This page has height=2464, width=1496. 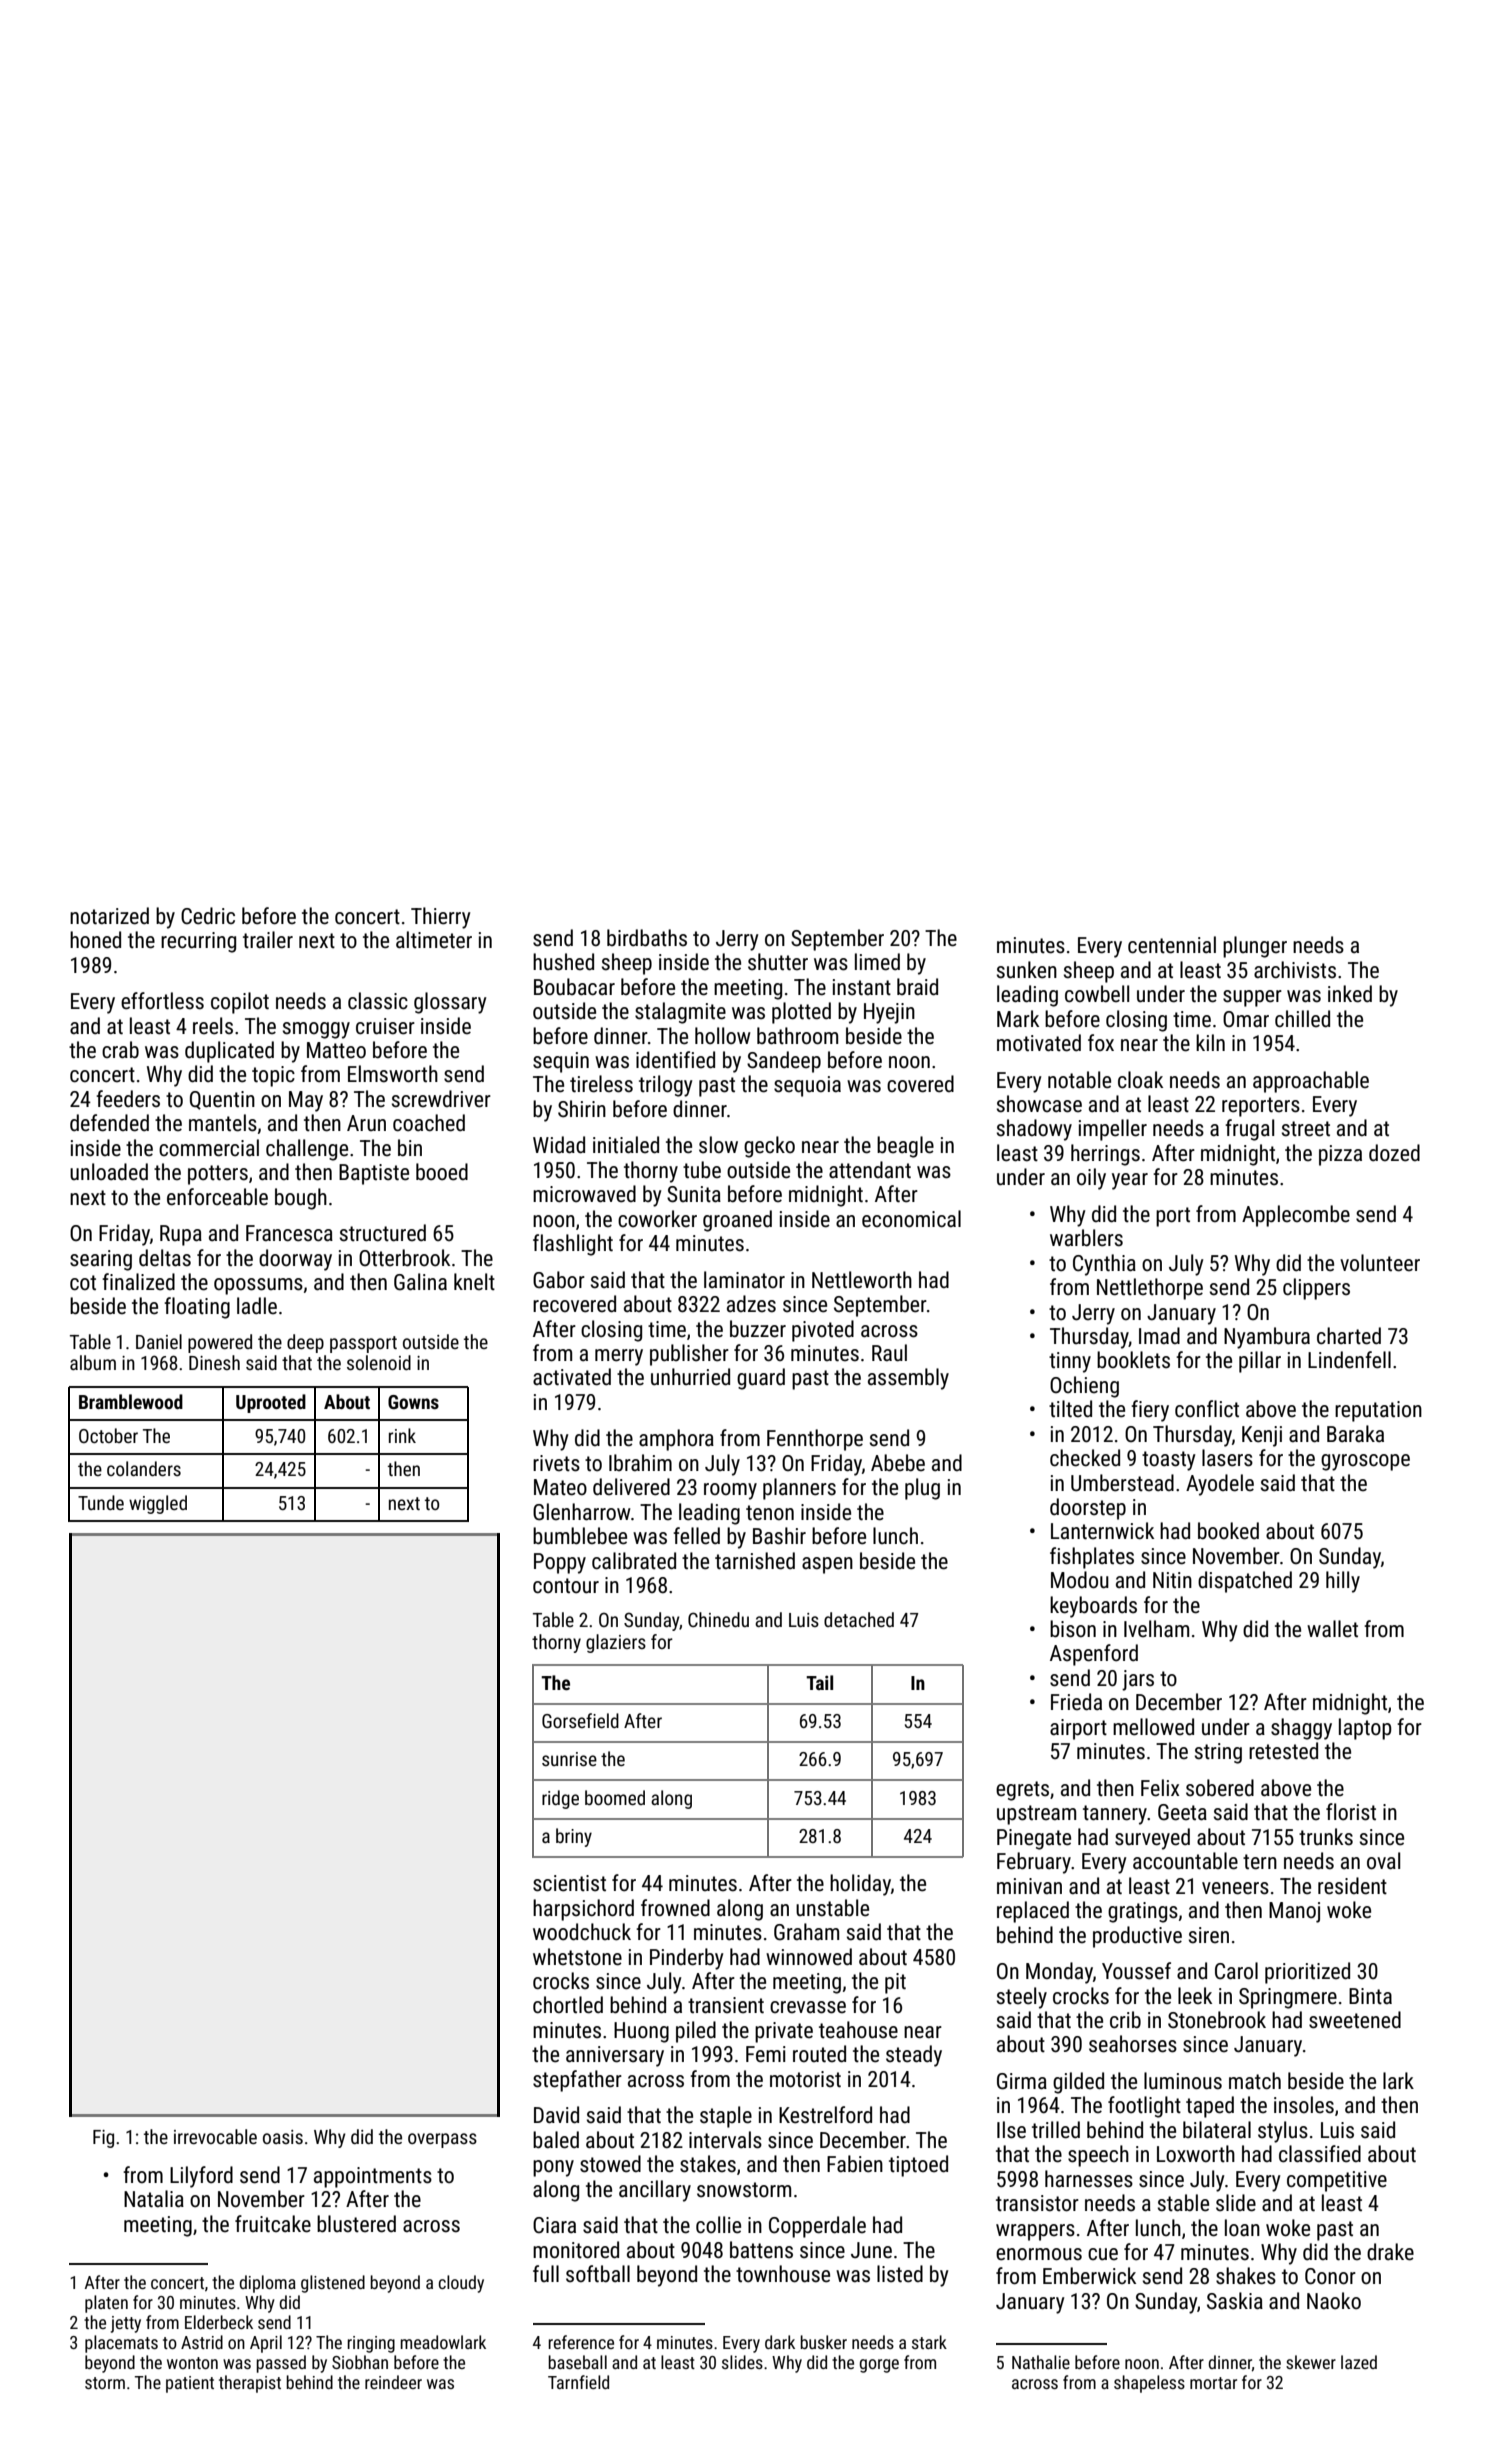 I want to click on volunteer, so click(x=1380, y=1263).
